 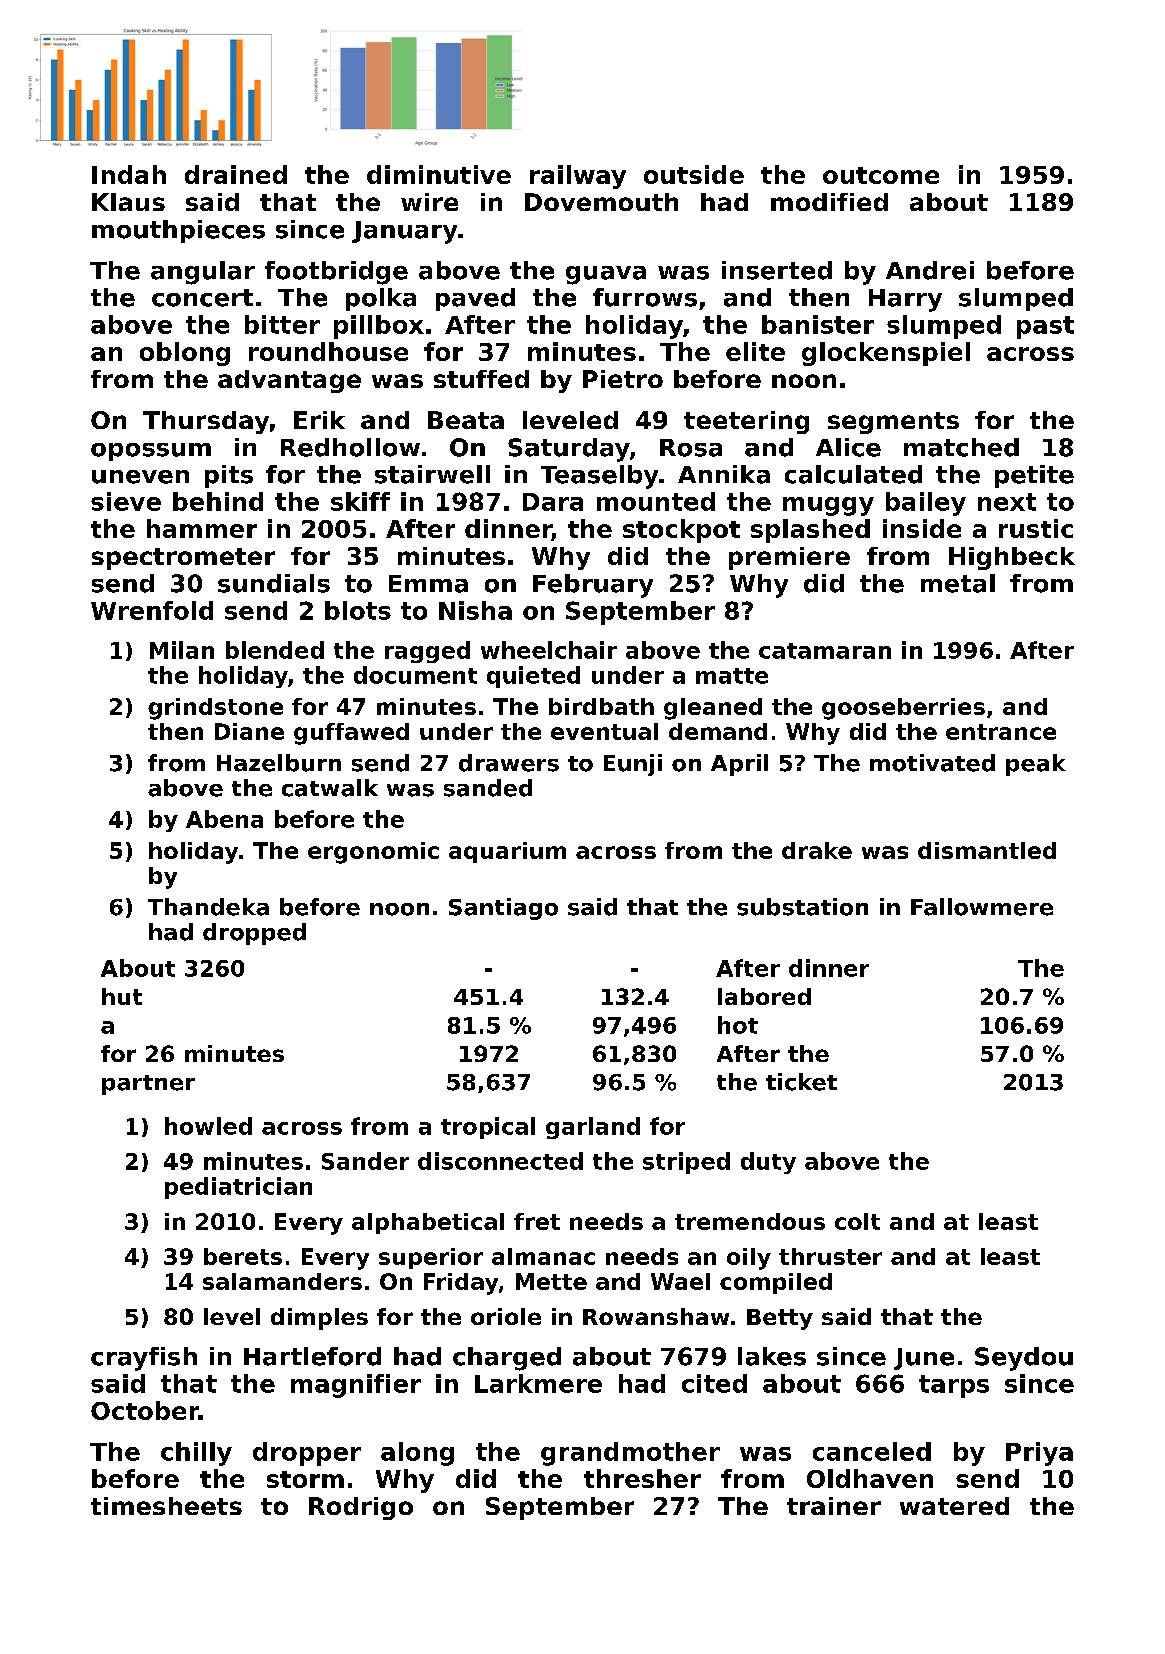 What do you see at coordinates (129, 174) in the screenshot?
I see `Indah` at bounding box center [129, 174].
